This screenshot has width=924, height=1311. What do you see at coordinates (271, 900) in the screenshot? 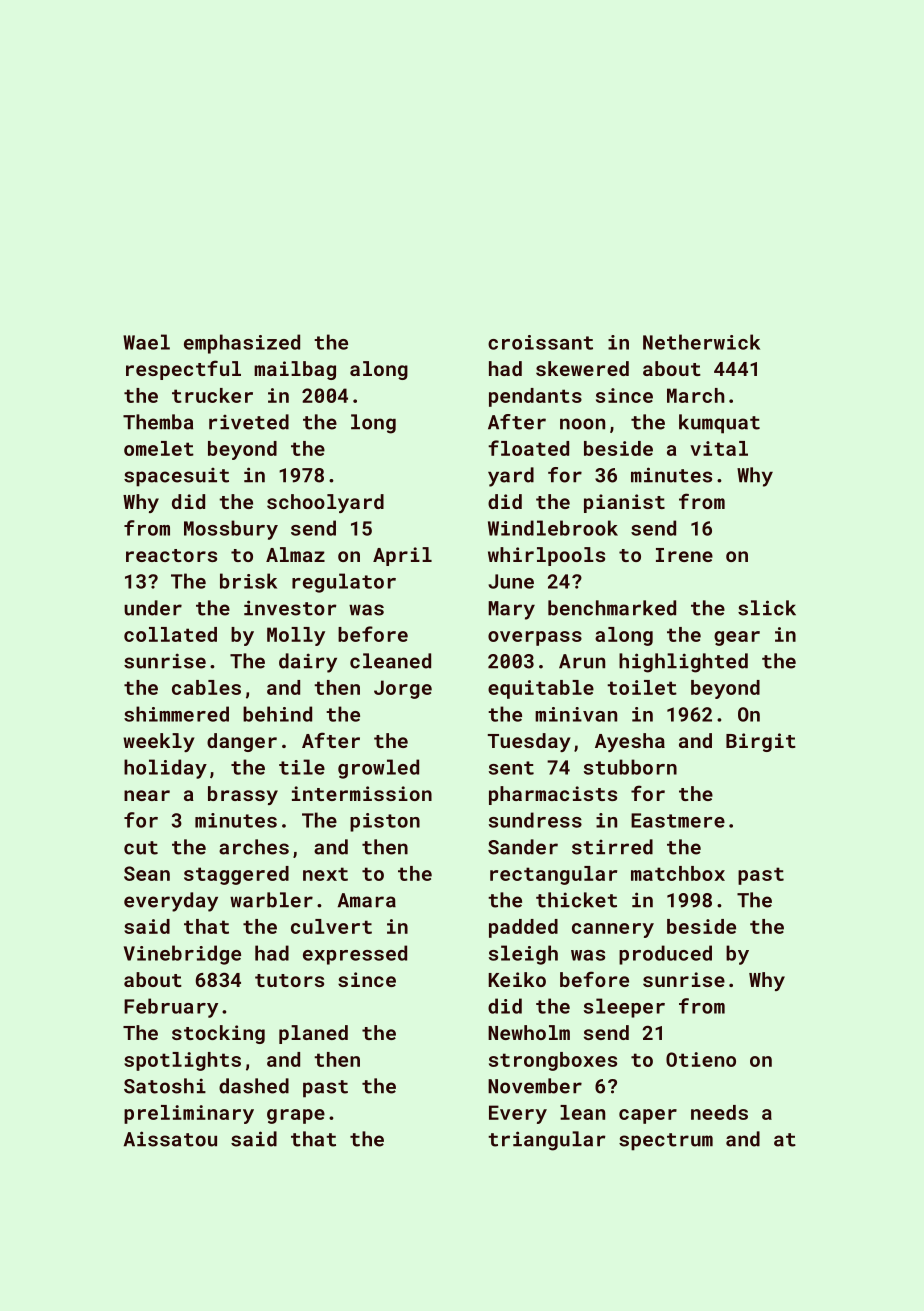
I see `warbler` at bounding box center [271, 900].
